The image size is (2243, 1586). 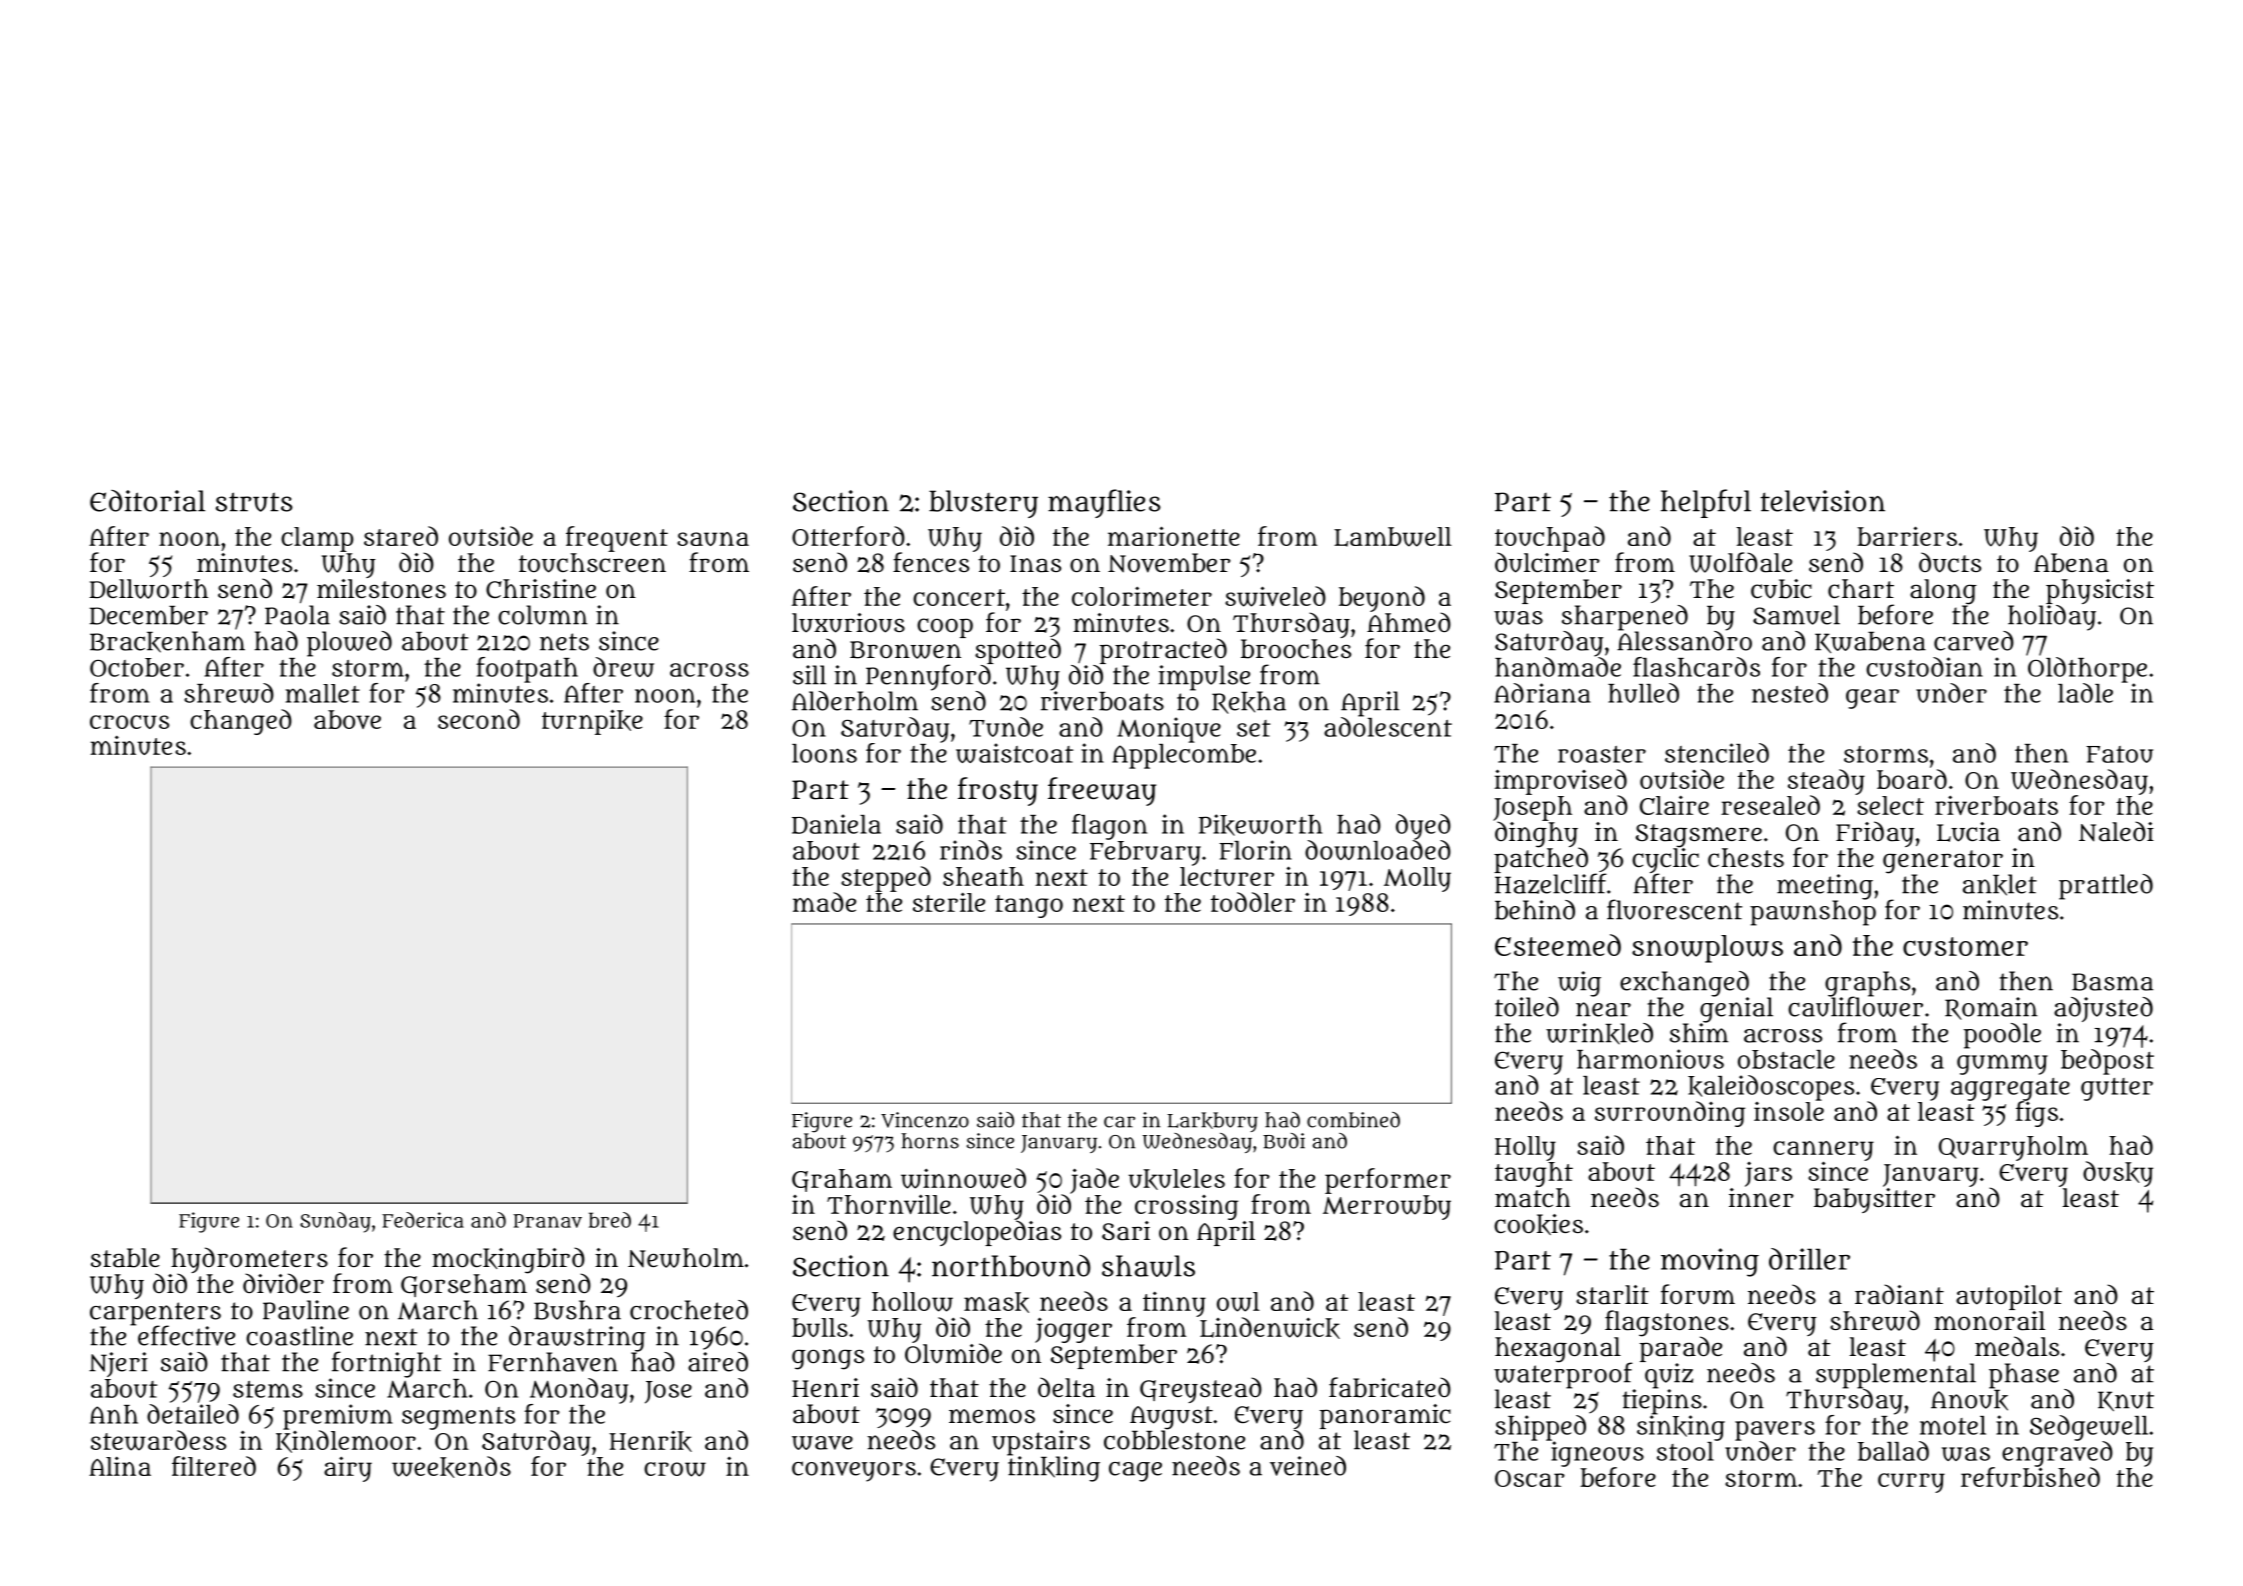 What do you see at coordinates (1696, 667) in the image?
I see `flashcards` at bounding box center [1696, 667].
